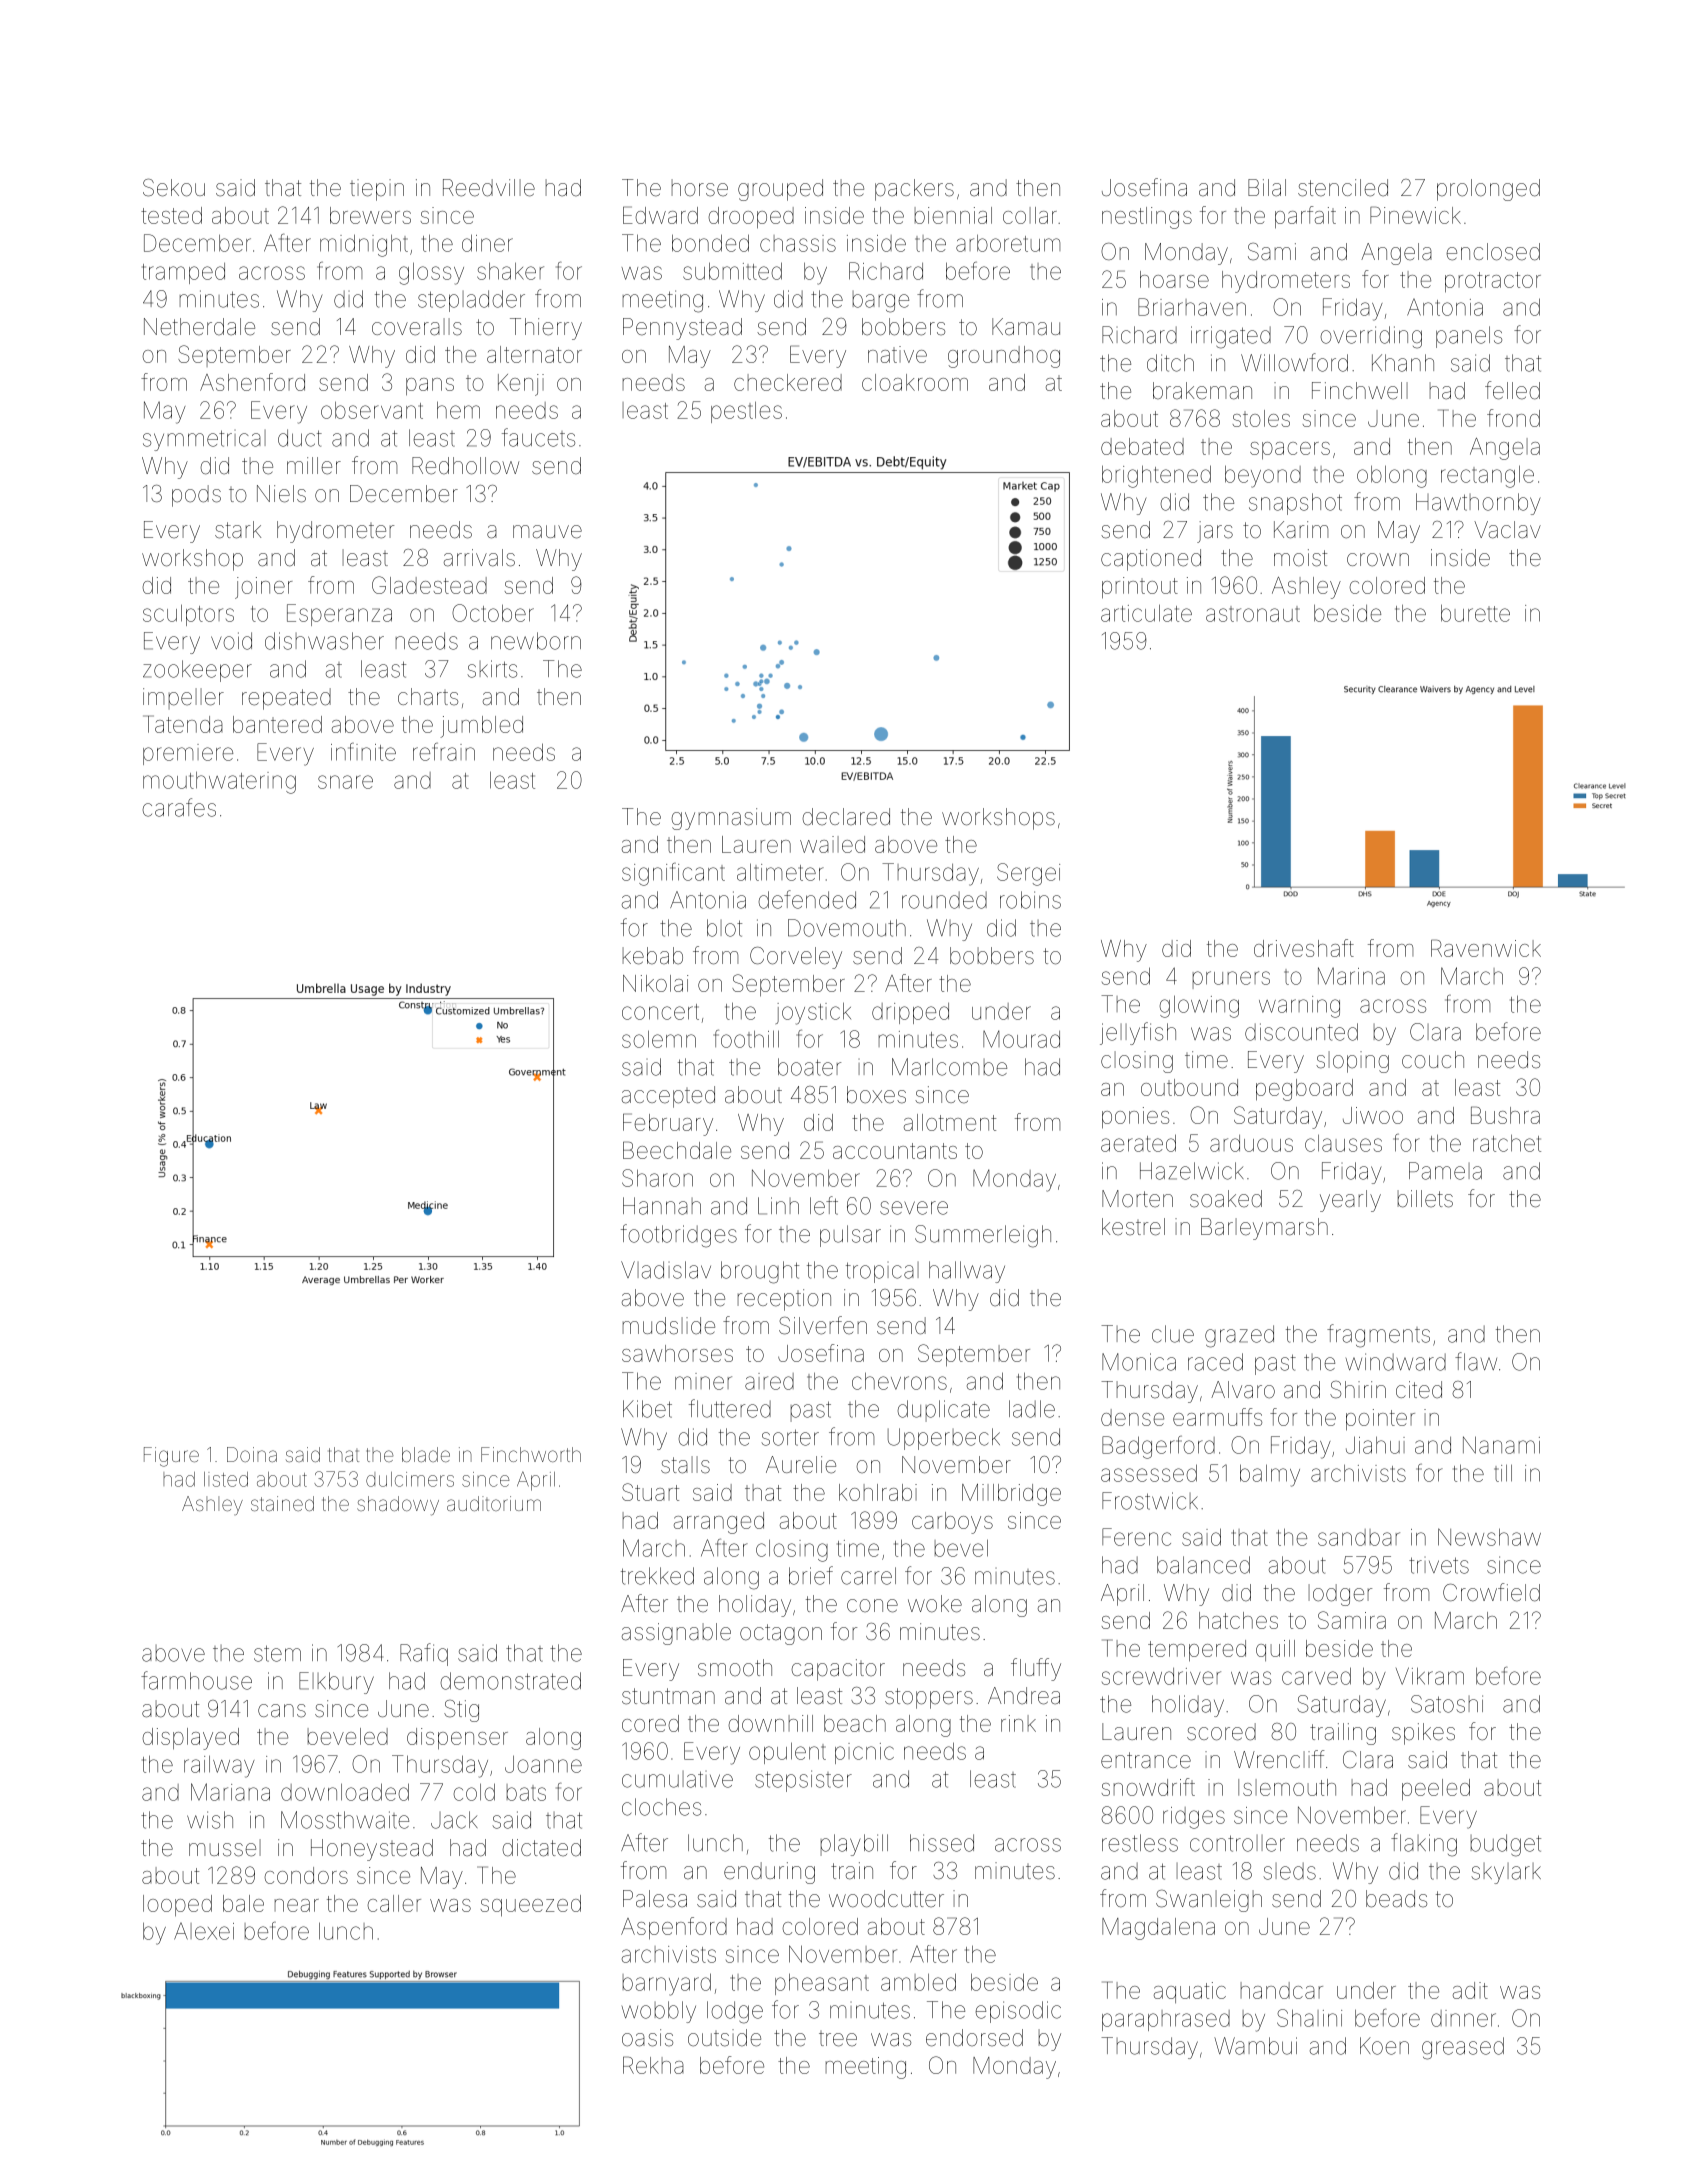 The width and height of the image is (1683, 2178). I want to click on stepsister, so click(803, 1781).
